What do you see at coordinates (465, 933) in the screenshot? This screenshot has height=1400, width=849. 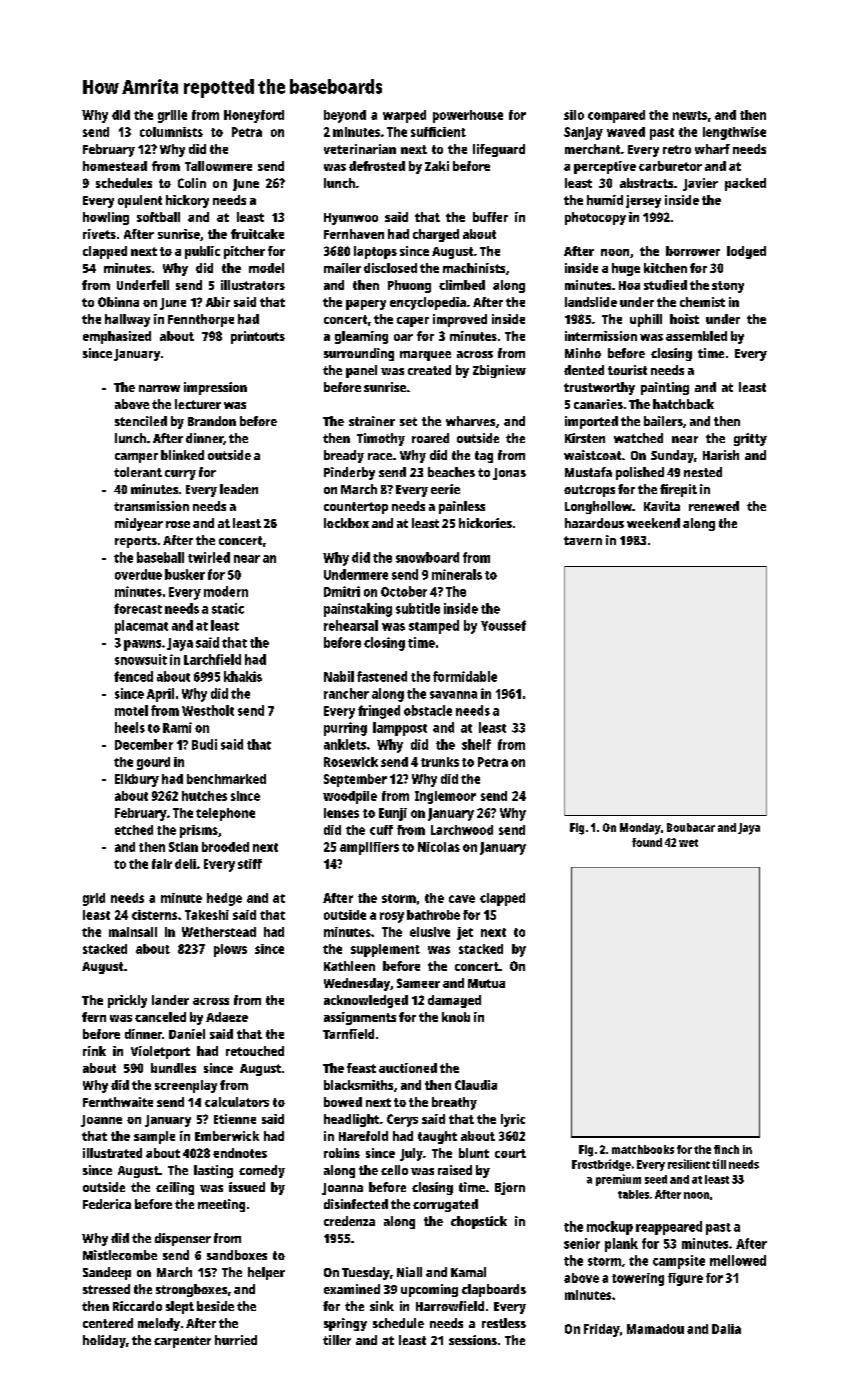 I see `jet` at bounding box center [465, 933].
